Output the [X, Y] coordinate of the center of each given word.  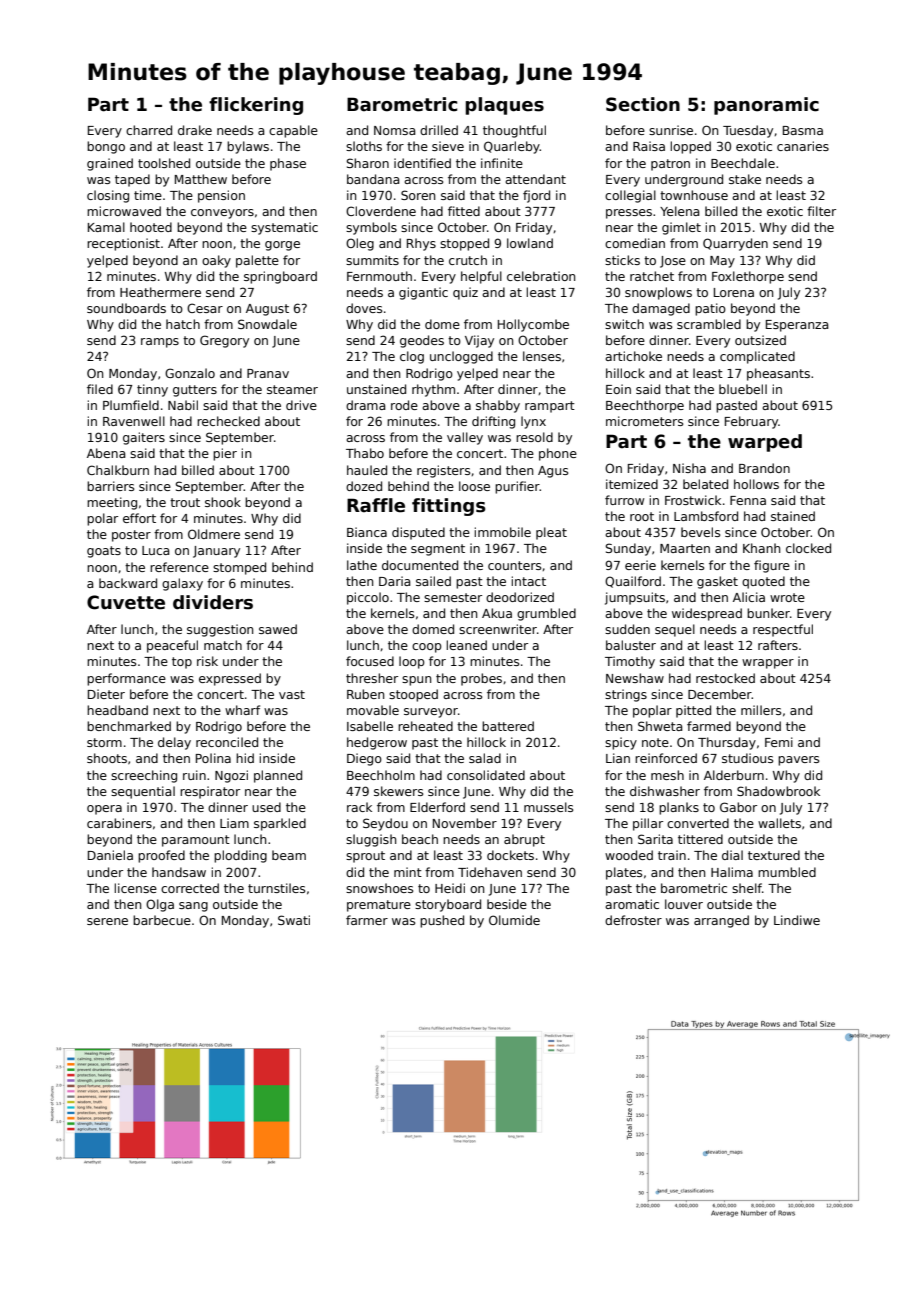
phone [558, 454]
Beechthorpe [645, 406]
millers [761, 710]
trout [185, 502]
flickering [256, 106]
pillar [648, 824]
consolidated [486, 775]
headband [117, 710]
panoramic [766, 106]
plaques [504, 106]
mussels [548, 807]
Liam [234, 823]
